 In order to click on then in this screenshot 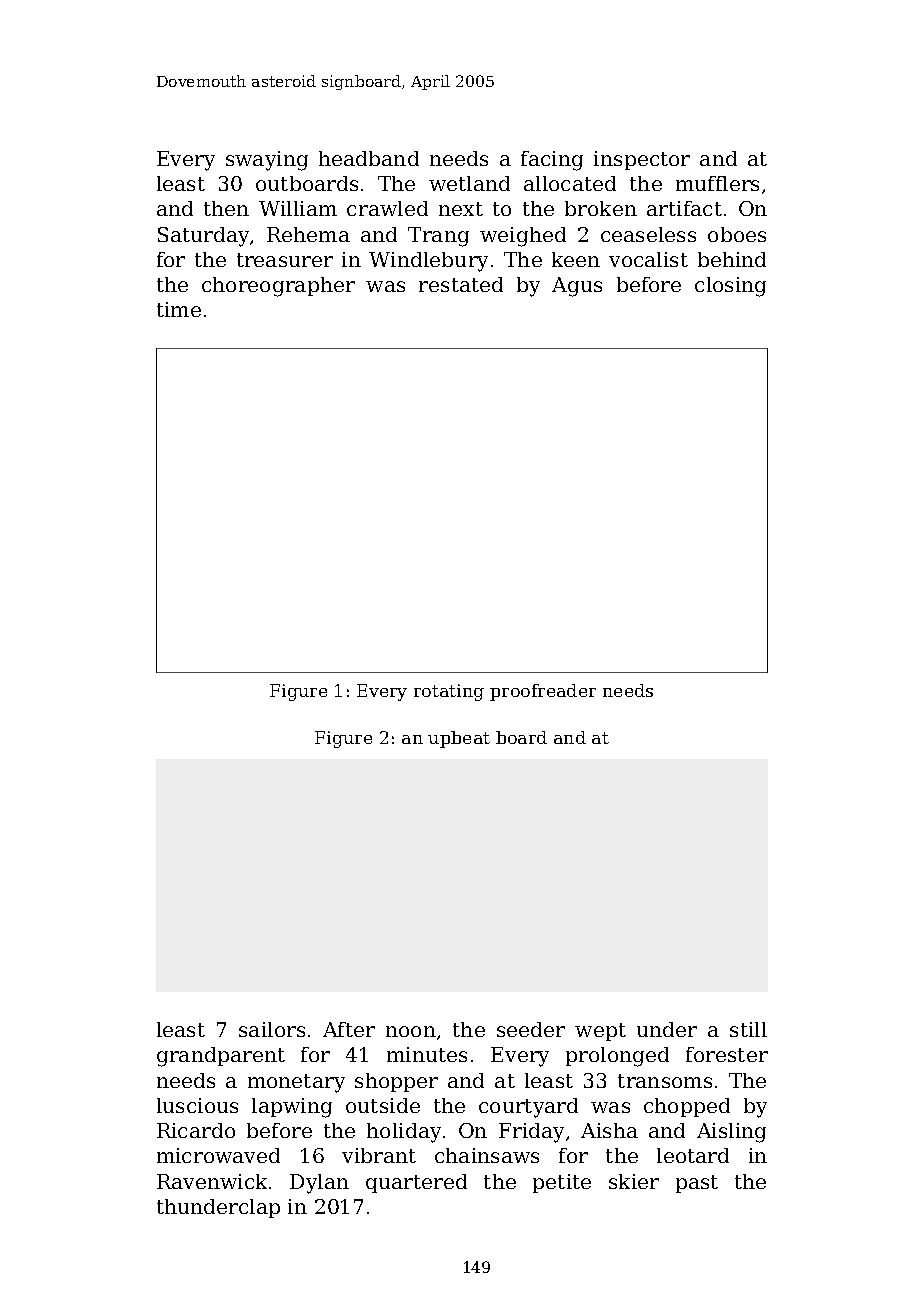, I will do `click(226, 208)`.
